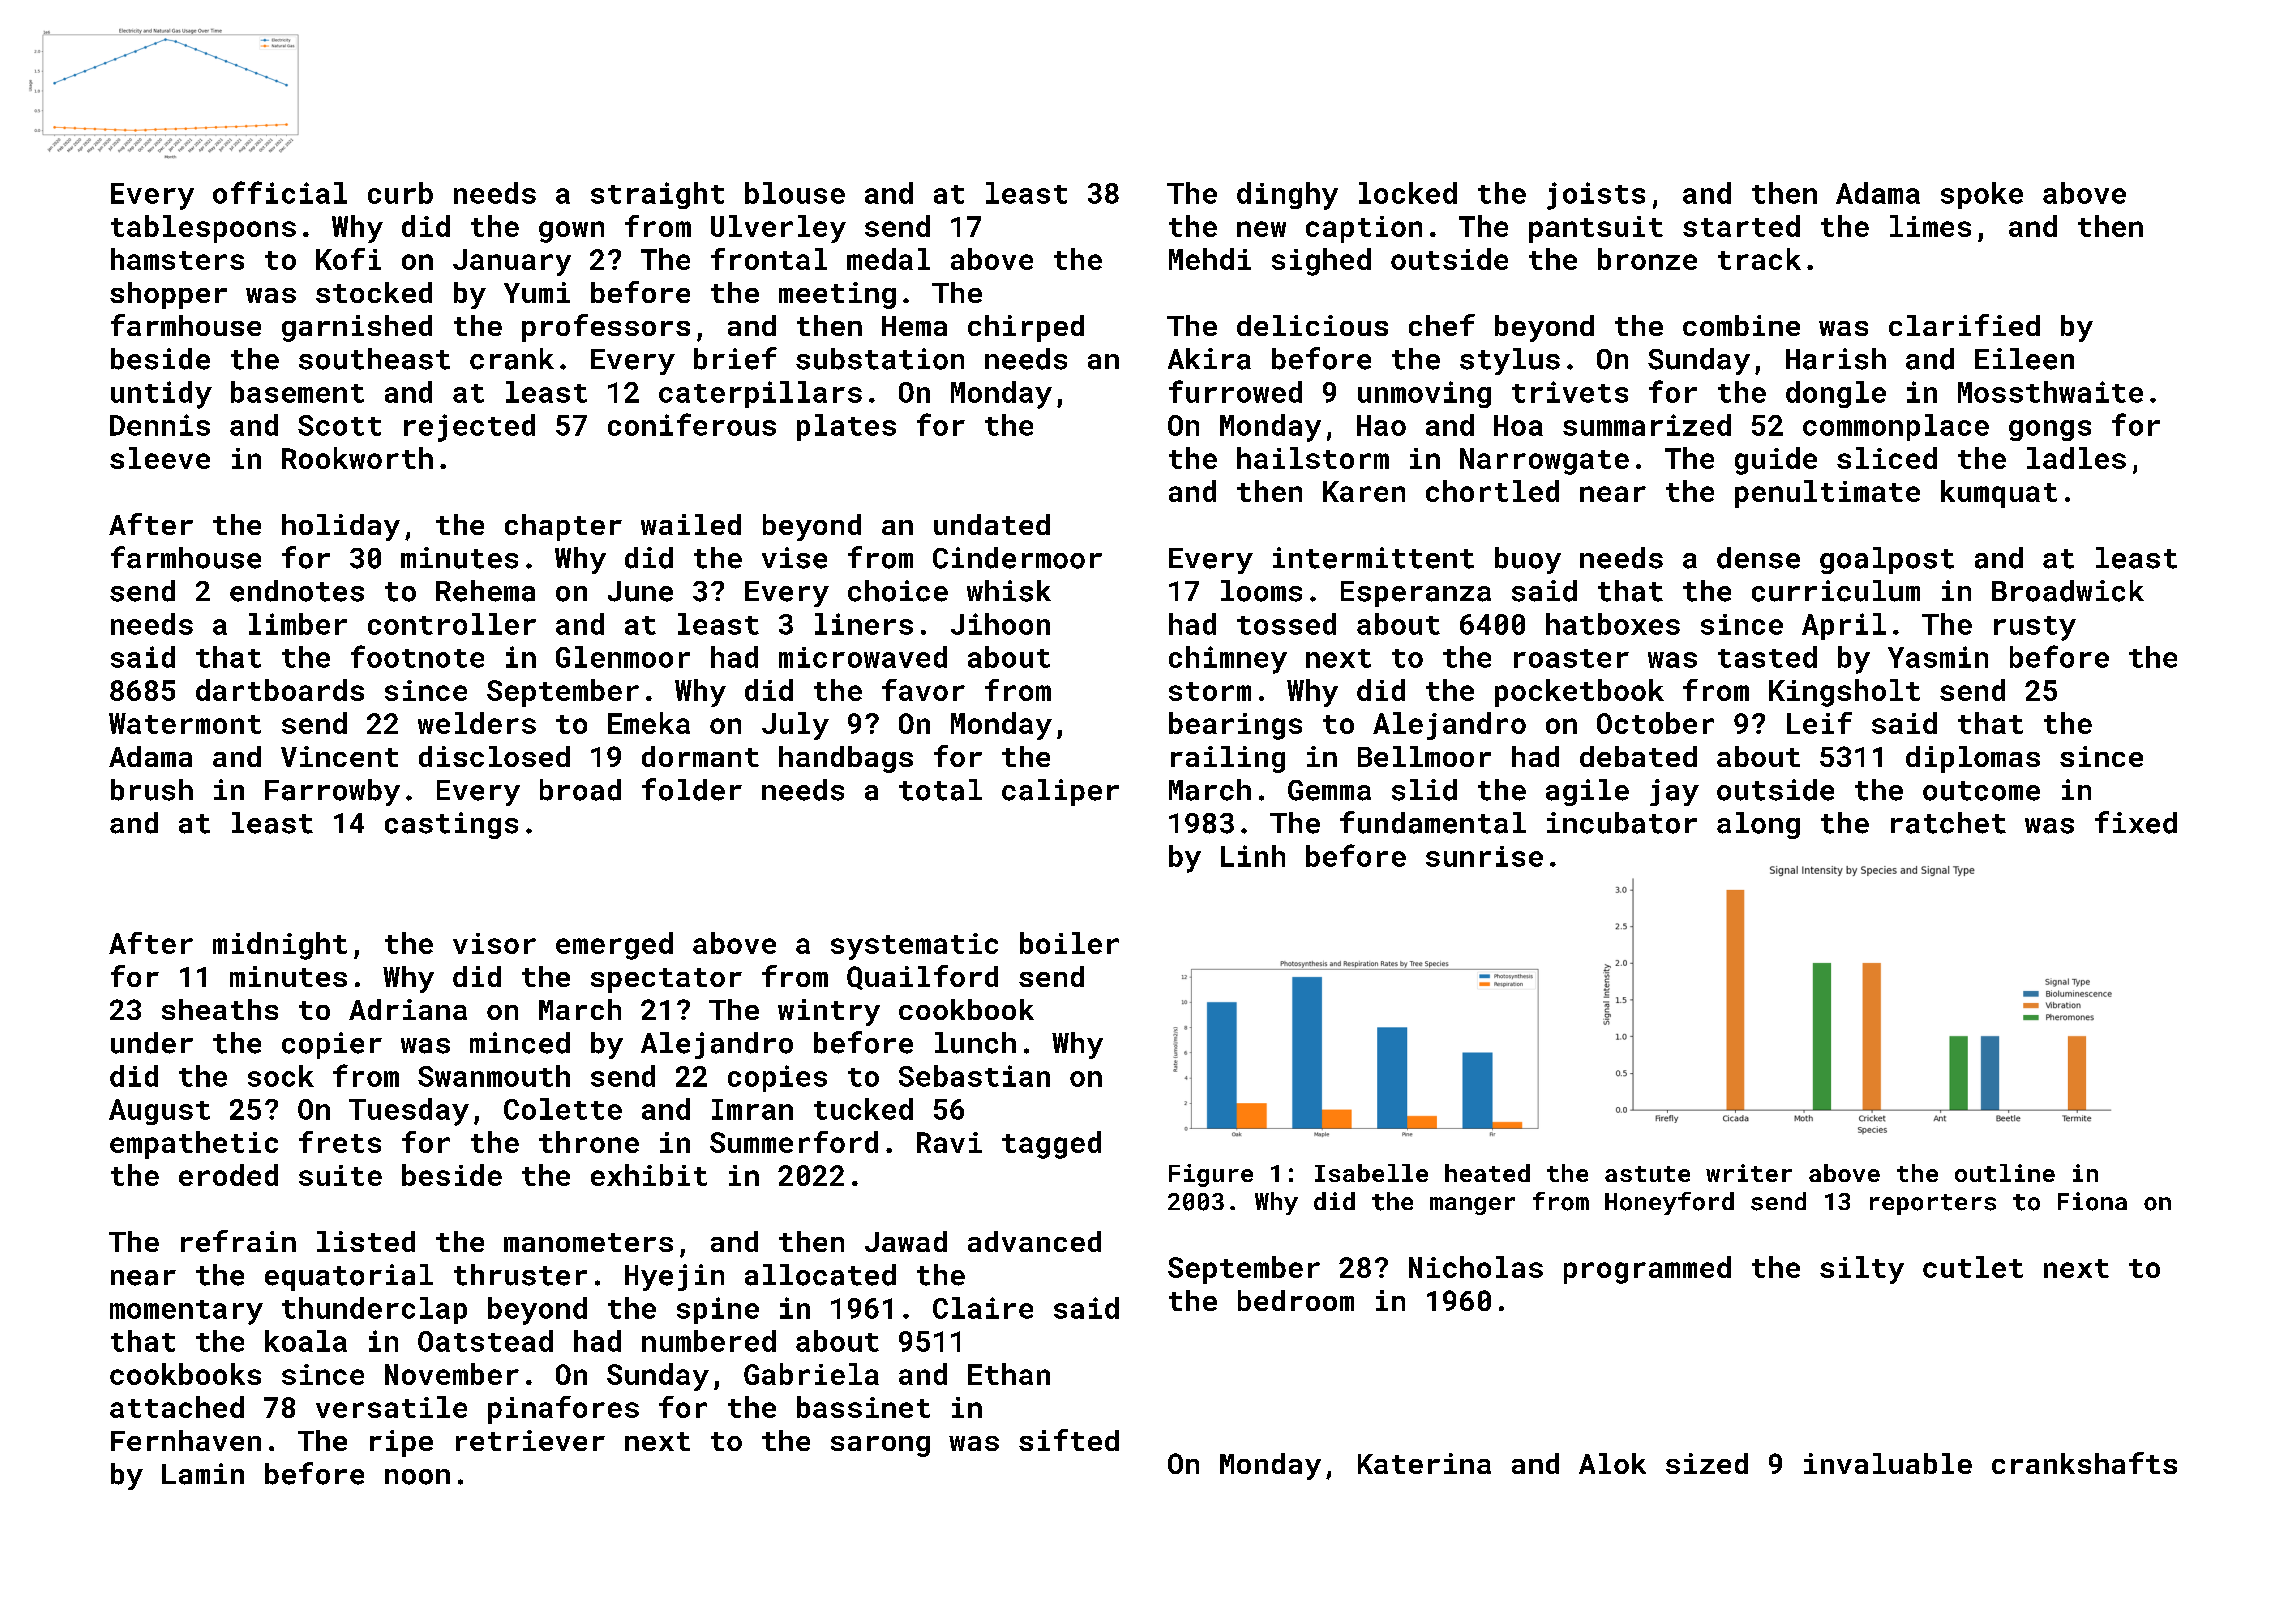 Image resolution: width=2292 pixels, height=1620 pixels. I want to click on astute, so click(1647, 1174).
